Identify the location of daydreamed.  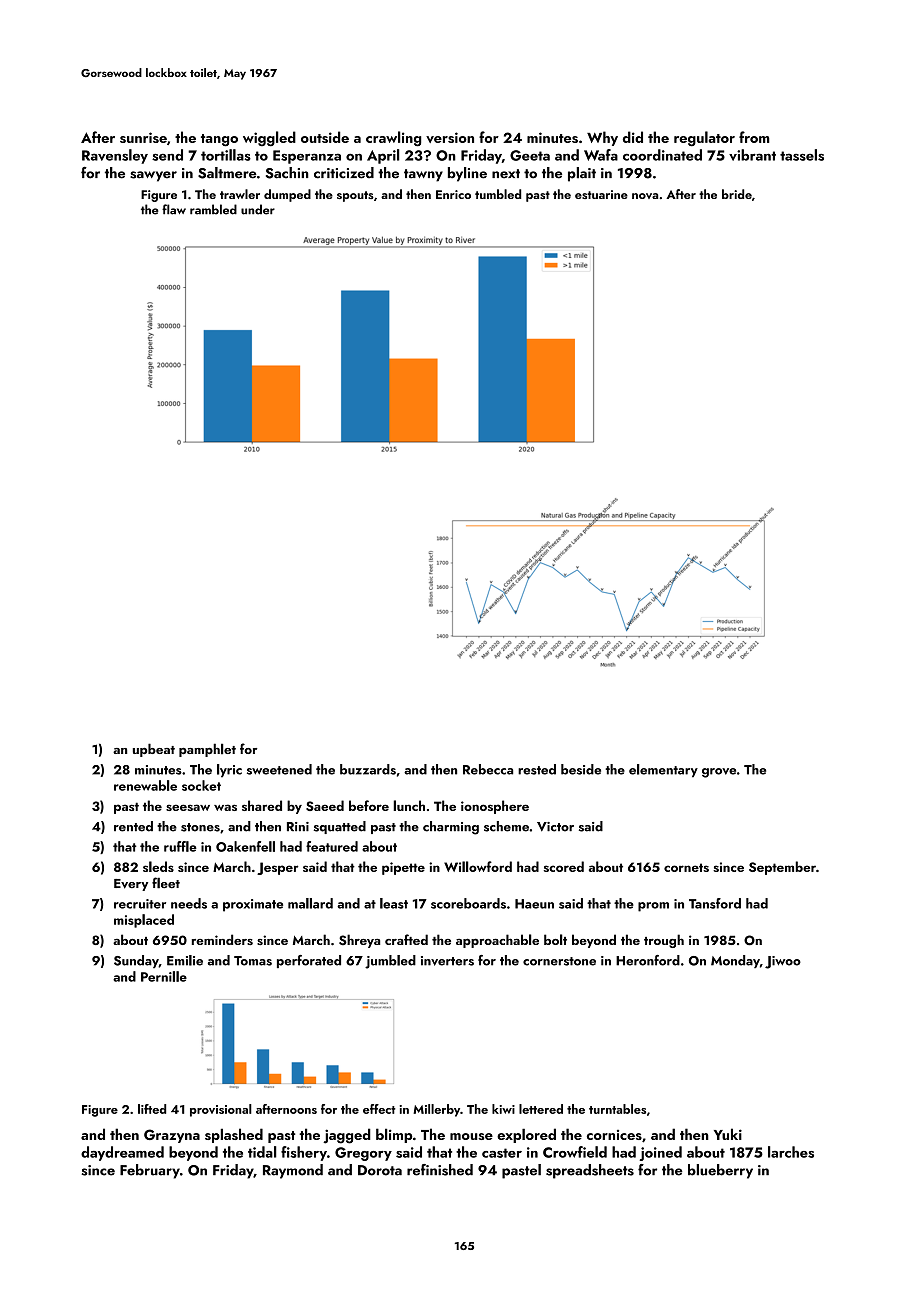
(122, 1153).
